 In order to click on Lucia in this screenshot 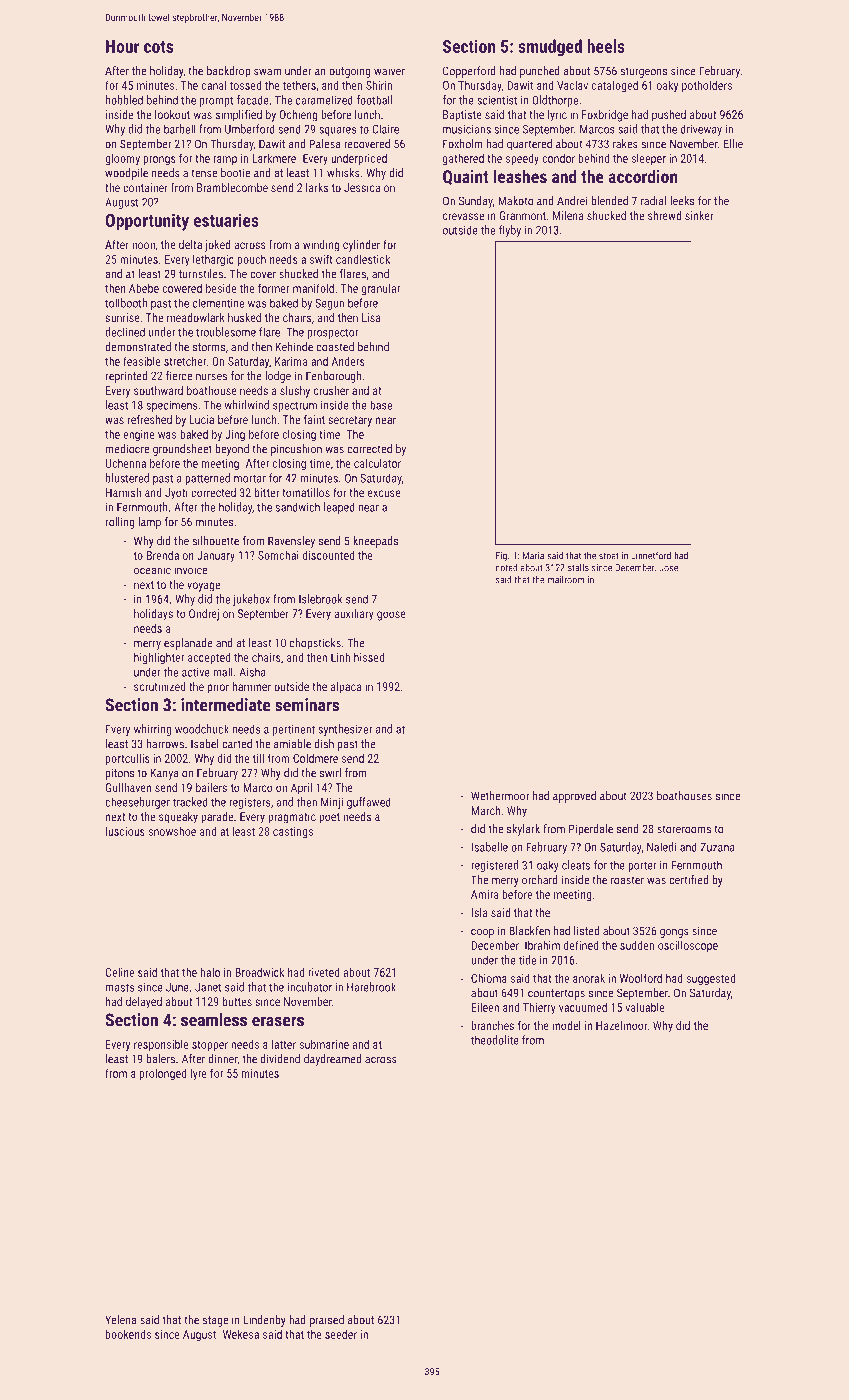, I will do `click(202, 419)`.
